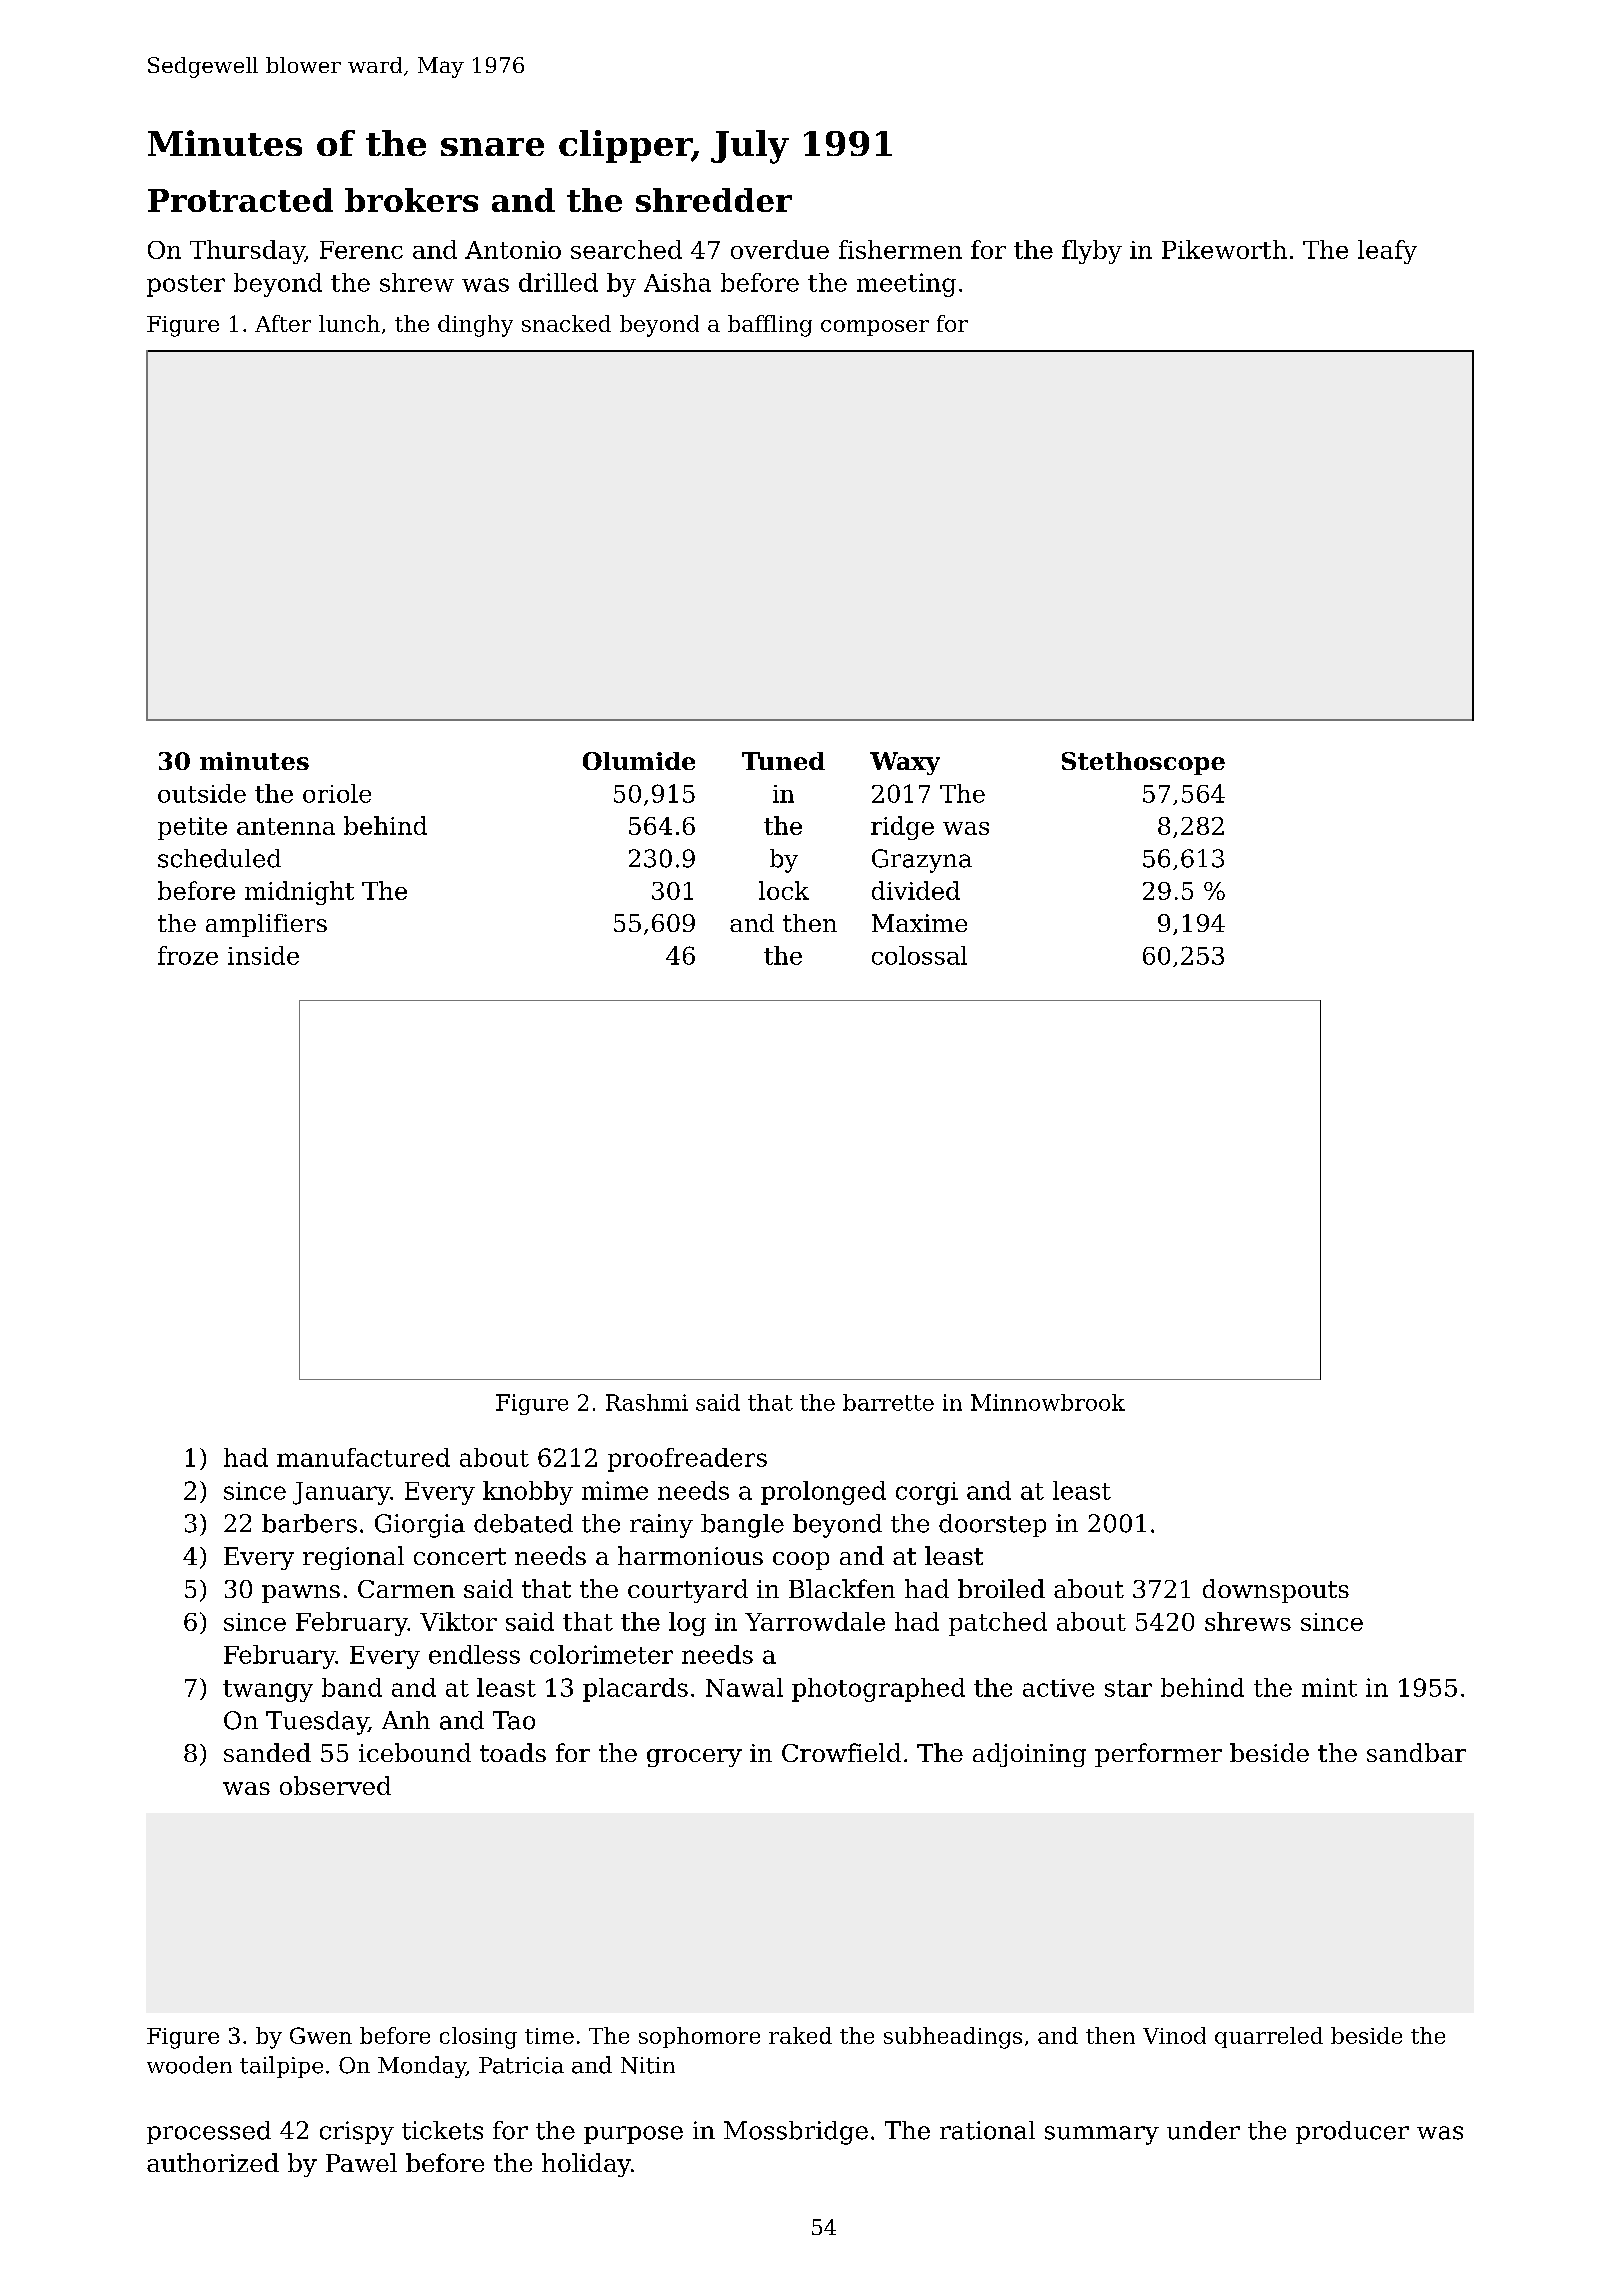 Image resolution: width=1620 pixels, height=2292 pixels. I want to click on wooden, so click(189, 2065).
